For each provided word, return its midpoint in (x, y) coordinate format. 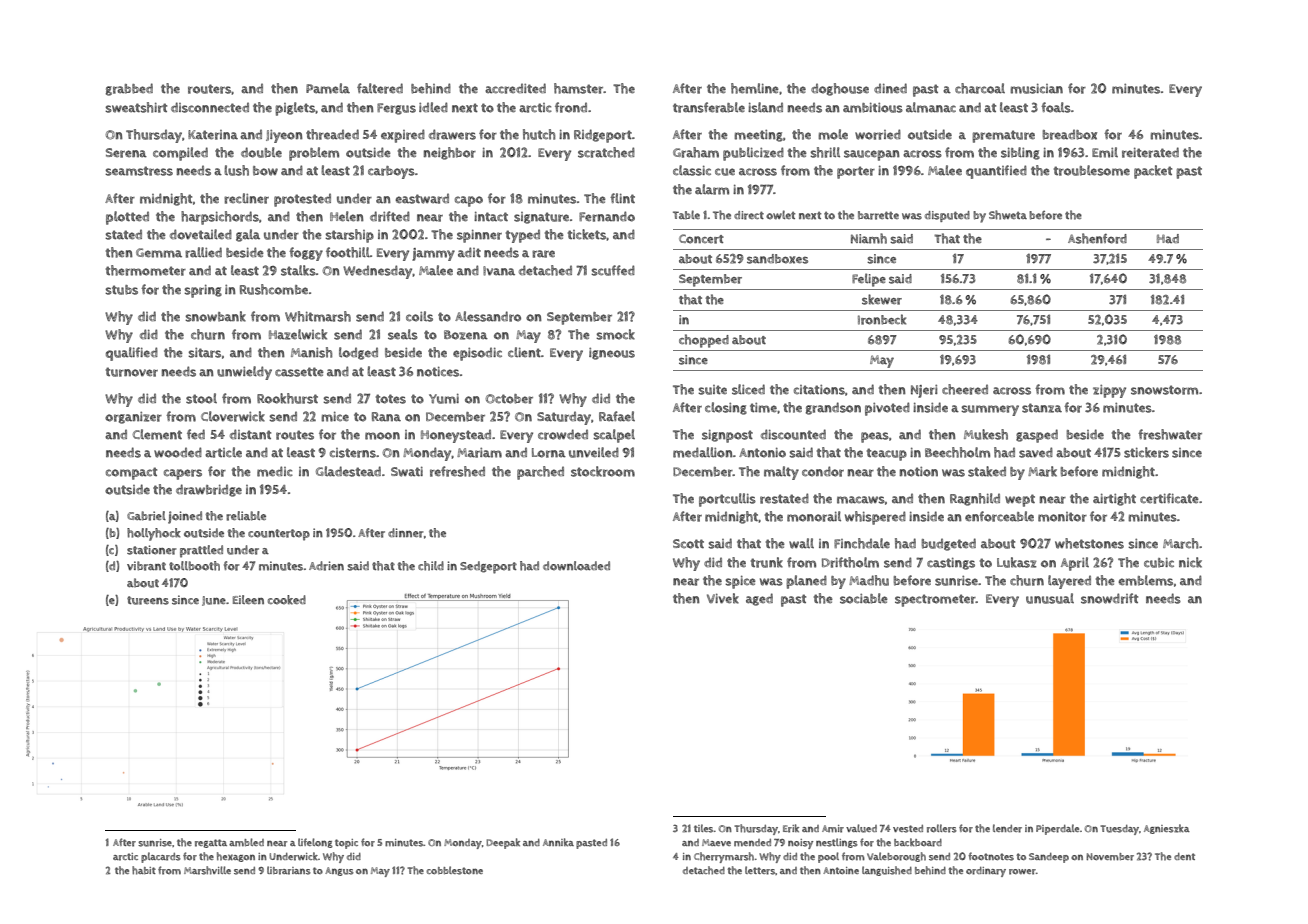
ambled (246, 842)
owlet (780, 215)
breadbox (1070, 134)
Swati (407, 472)
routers (209, 89)
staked (987, 471)
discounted (793, 434)
